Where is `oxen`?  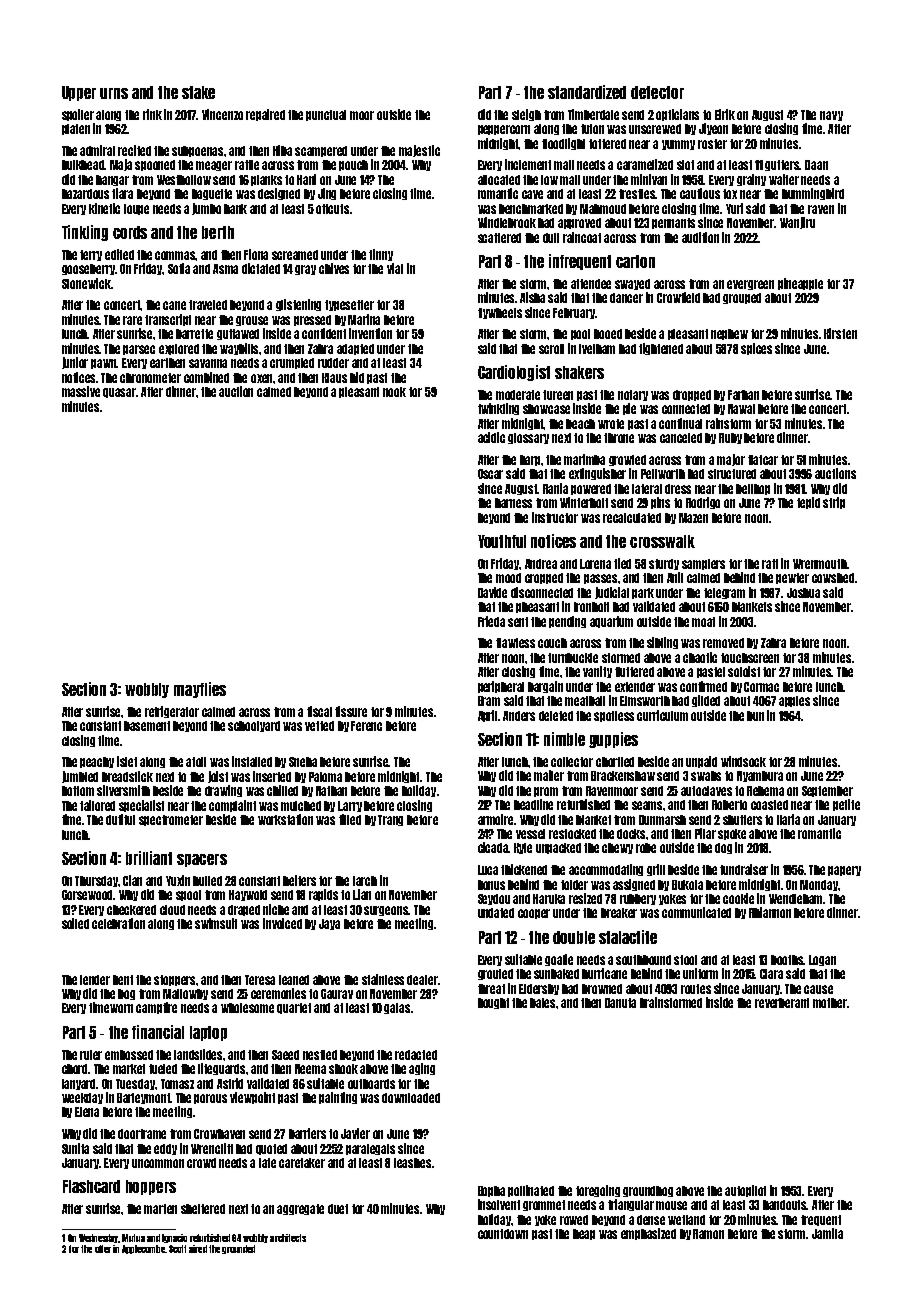
oxen is located at coordinates (262, 378).
